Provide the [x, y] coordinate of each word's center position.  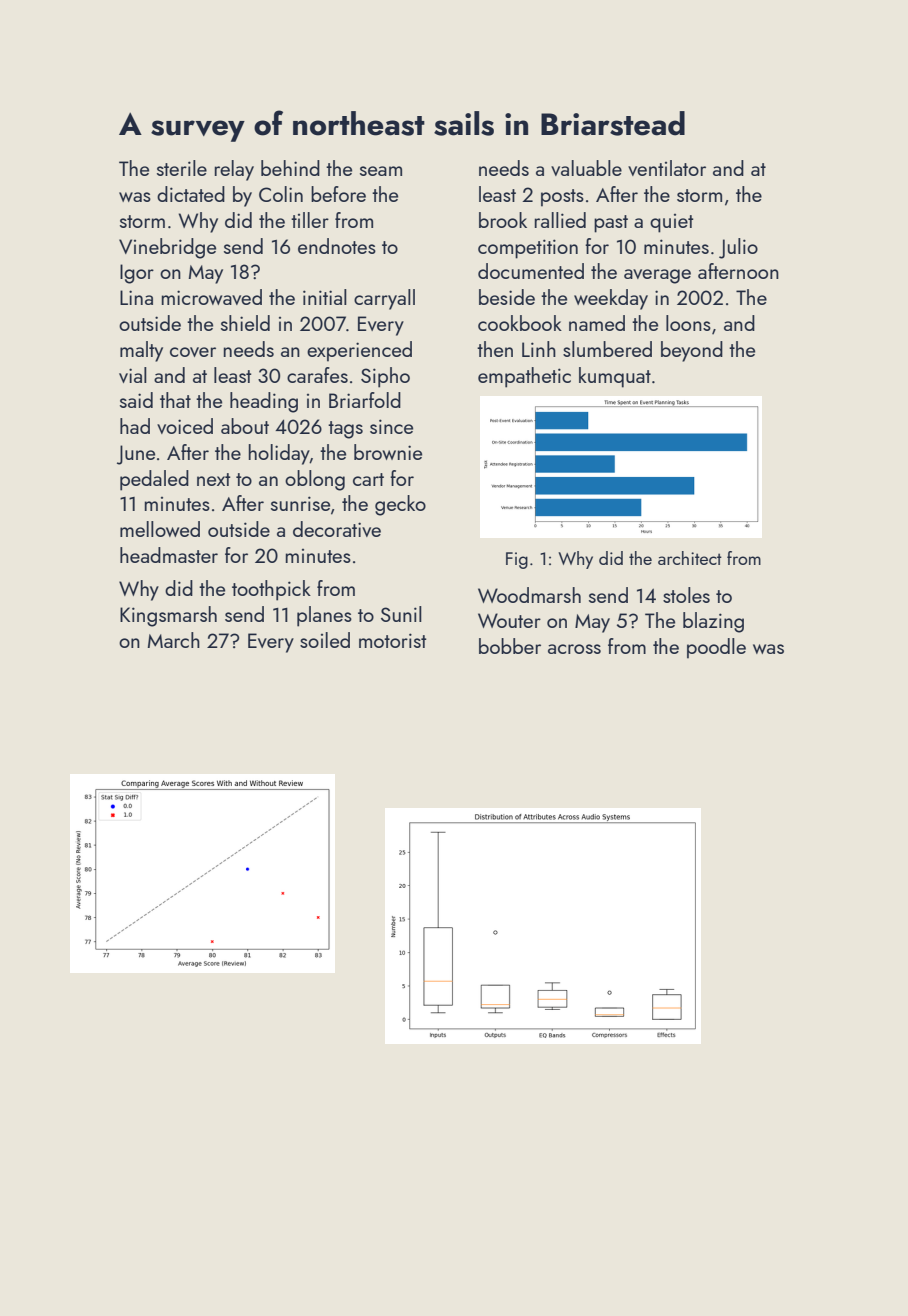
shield [245, 323]
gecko [400, 505]
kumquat [615, 377]
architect [690, 558]
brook [503, 220]
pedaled [154, 480]
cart [368, 479]
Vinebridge [167, 248]
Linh [539, 349]
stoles [686, 595]
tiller [310, 220]
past [611, 224]
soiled [325, 640]
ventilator [667, 168]
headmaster [169, 555]
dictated [191, 194]
